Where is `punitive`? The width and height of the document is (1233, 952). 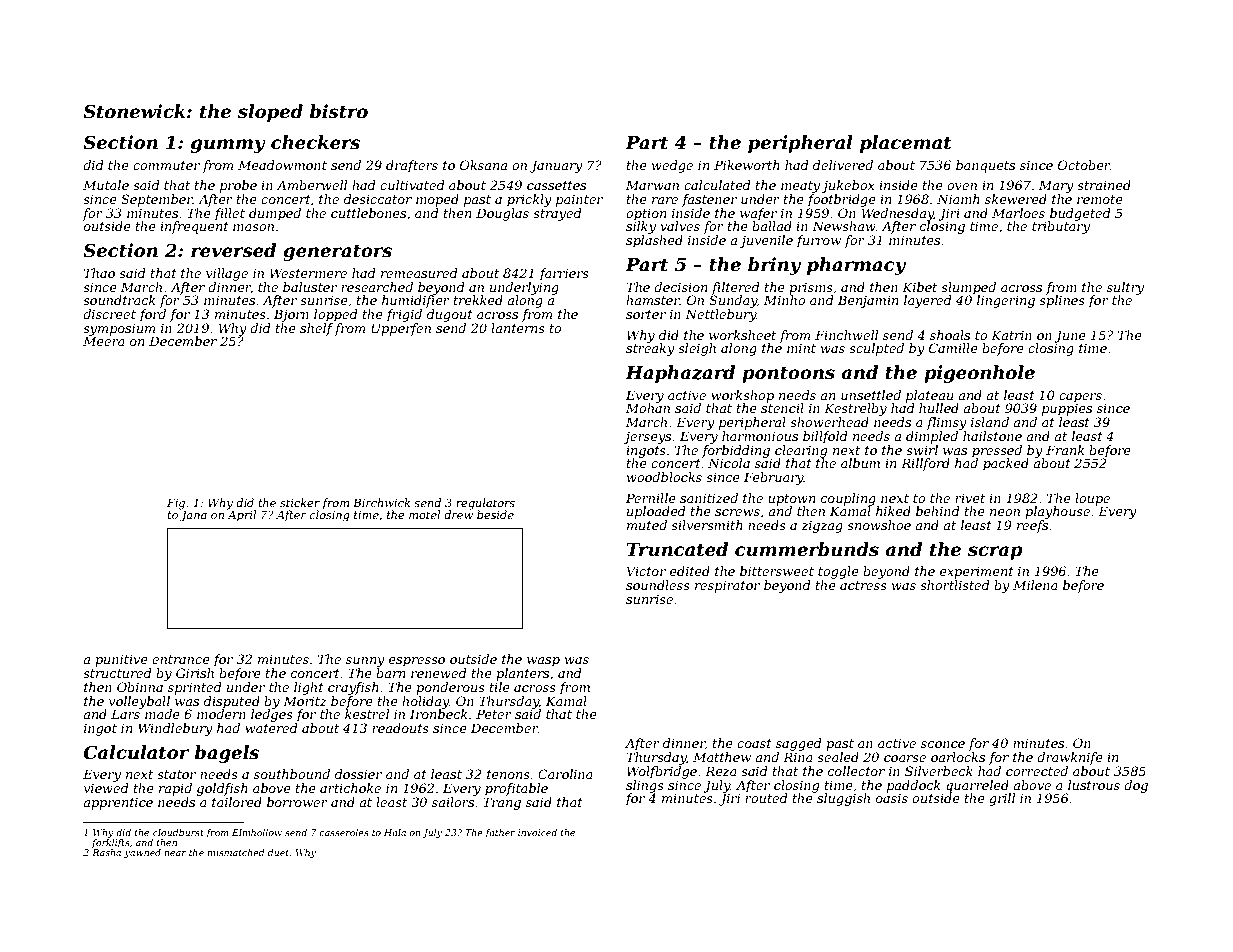 punitive is located at coordinates (121, 660).
